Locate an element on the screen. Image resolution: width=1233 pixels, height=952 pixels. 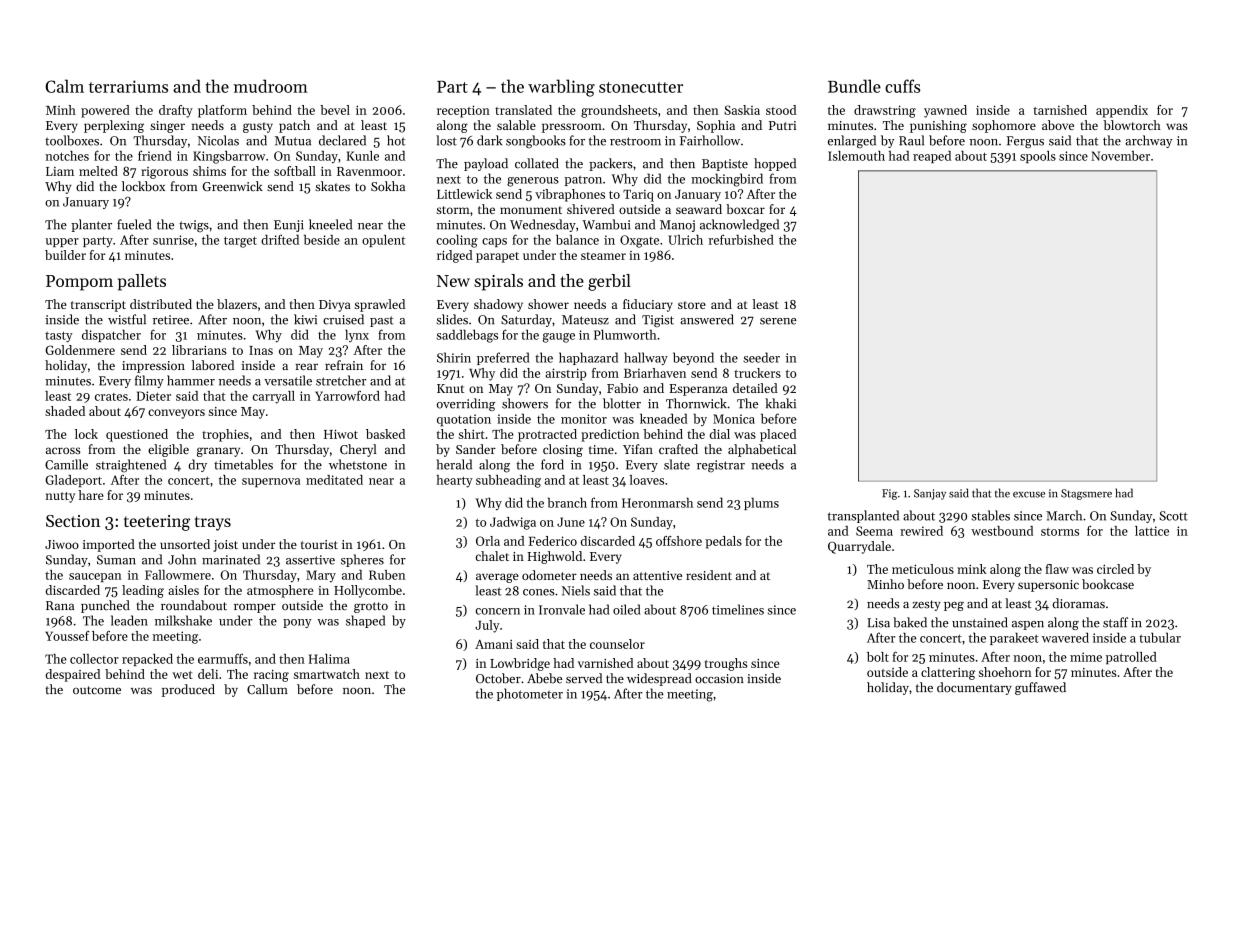
toolboxes is located at coordinates (72, 140).
